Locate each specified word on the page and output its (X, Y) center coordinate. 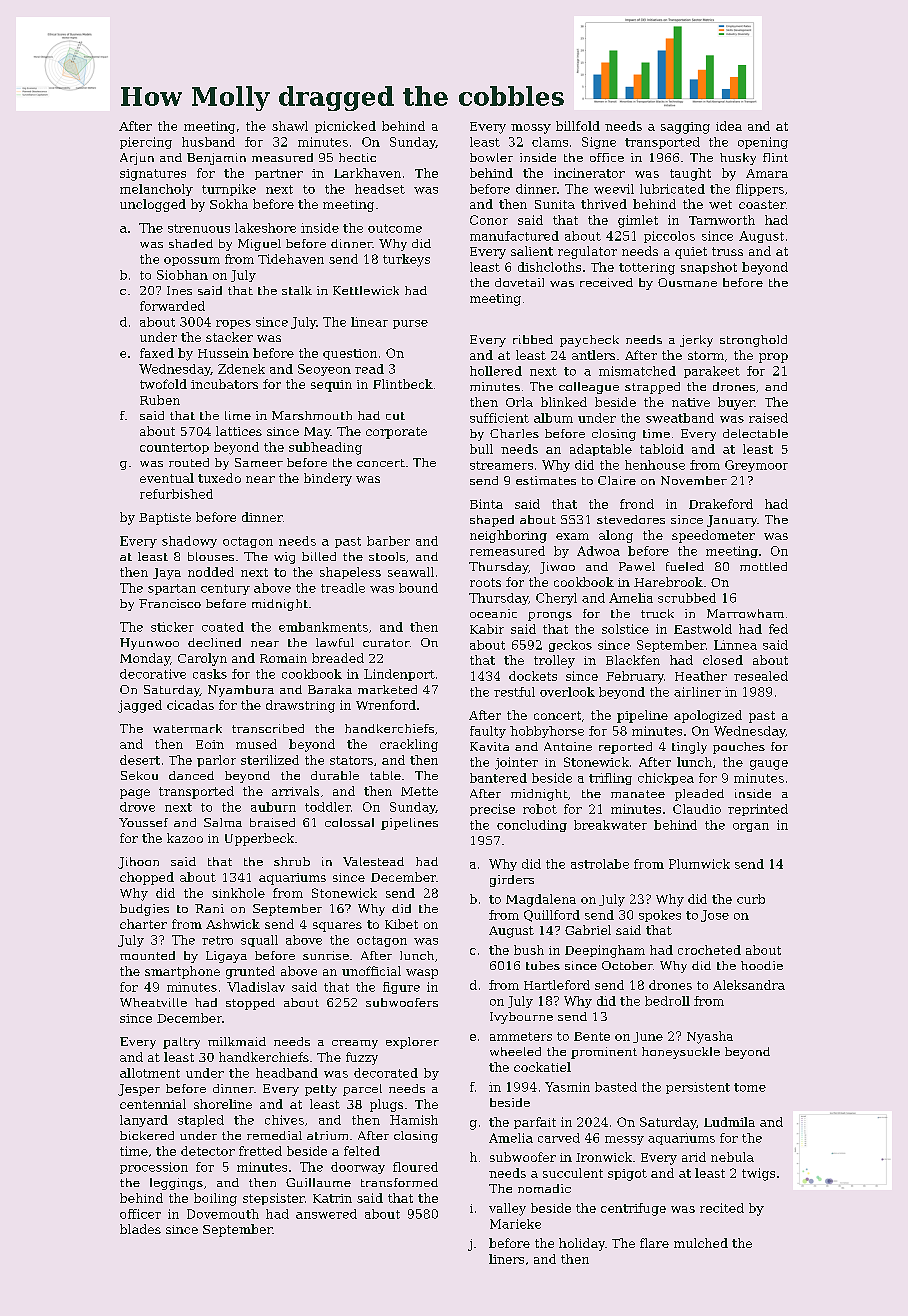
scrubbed (687, 598)
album (553, 418)
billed (319, 556)
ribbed (533, 339)
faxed (157, 353)
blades (140, 1229)
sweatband (680, 418)
